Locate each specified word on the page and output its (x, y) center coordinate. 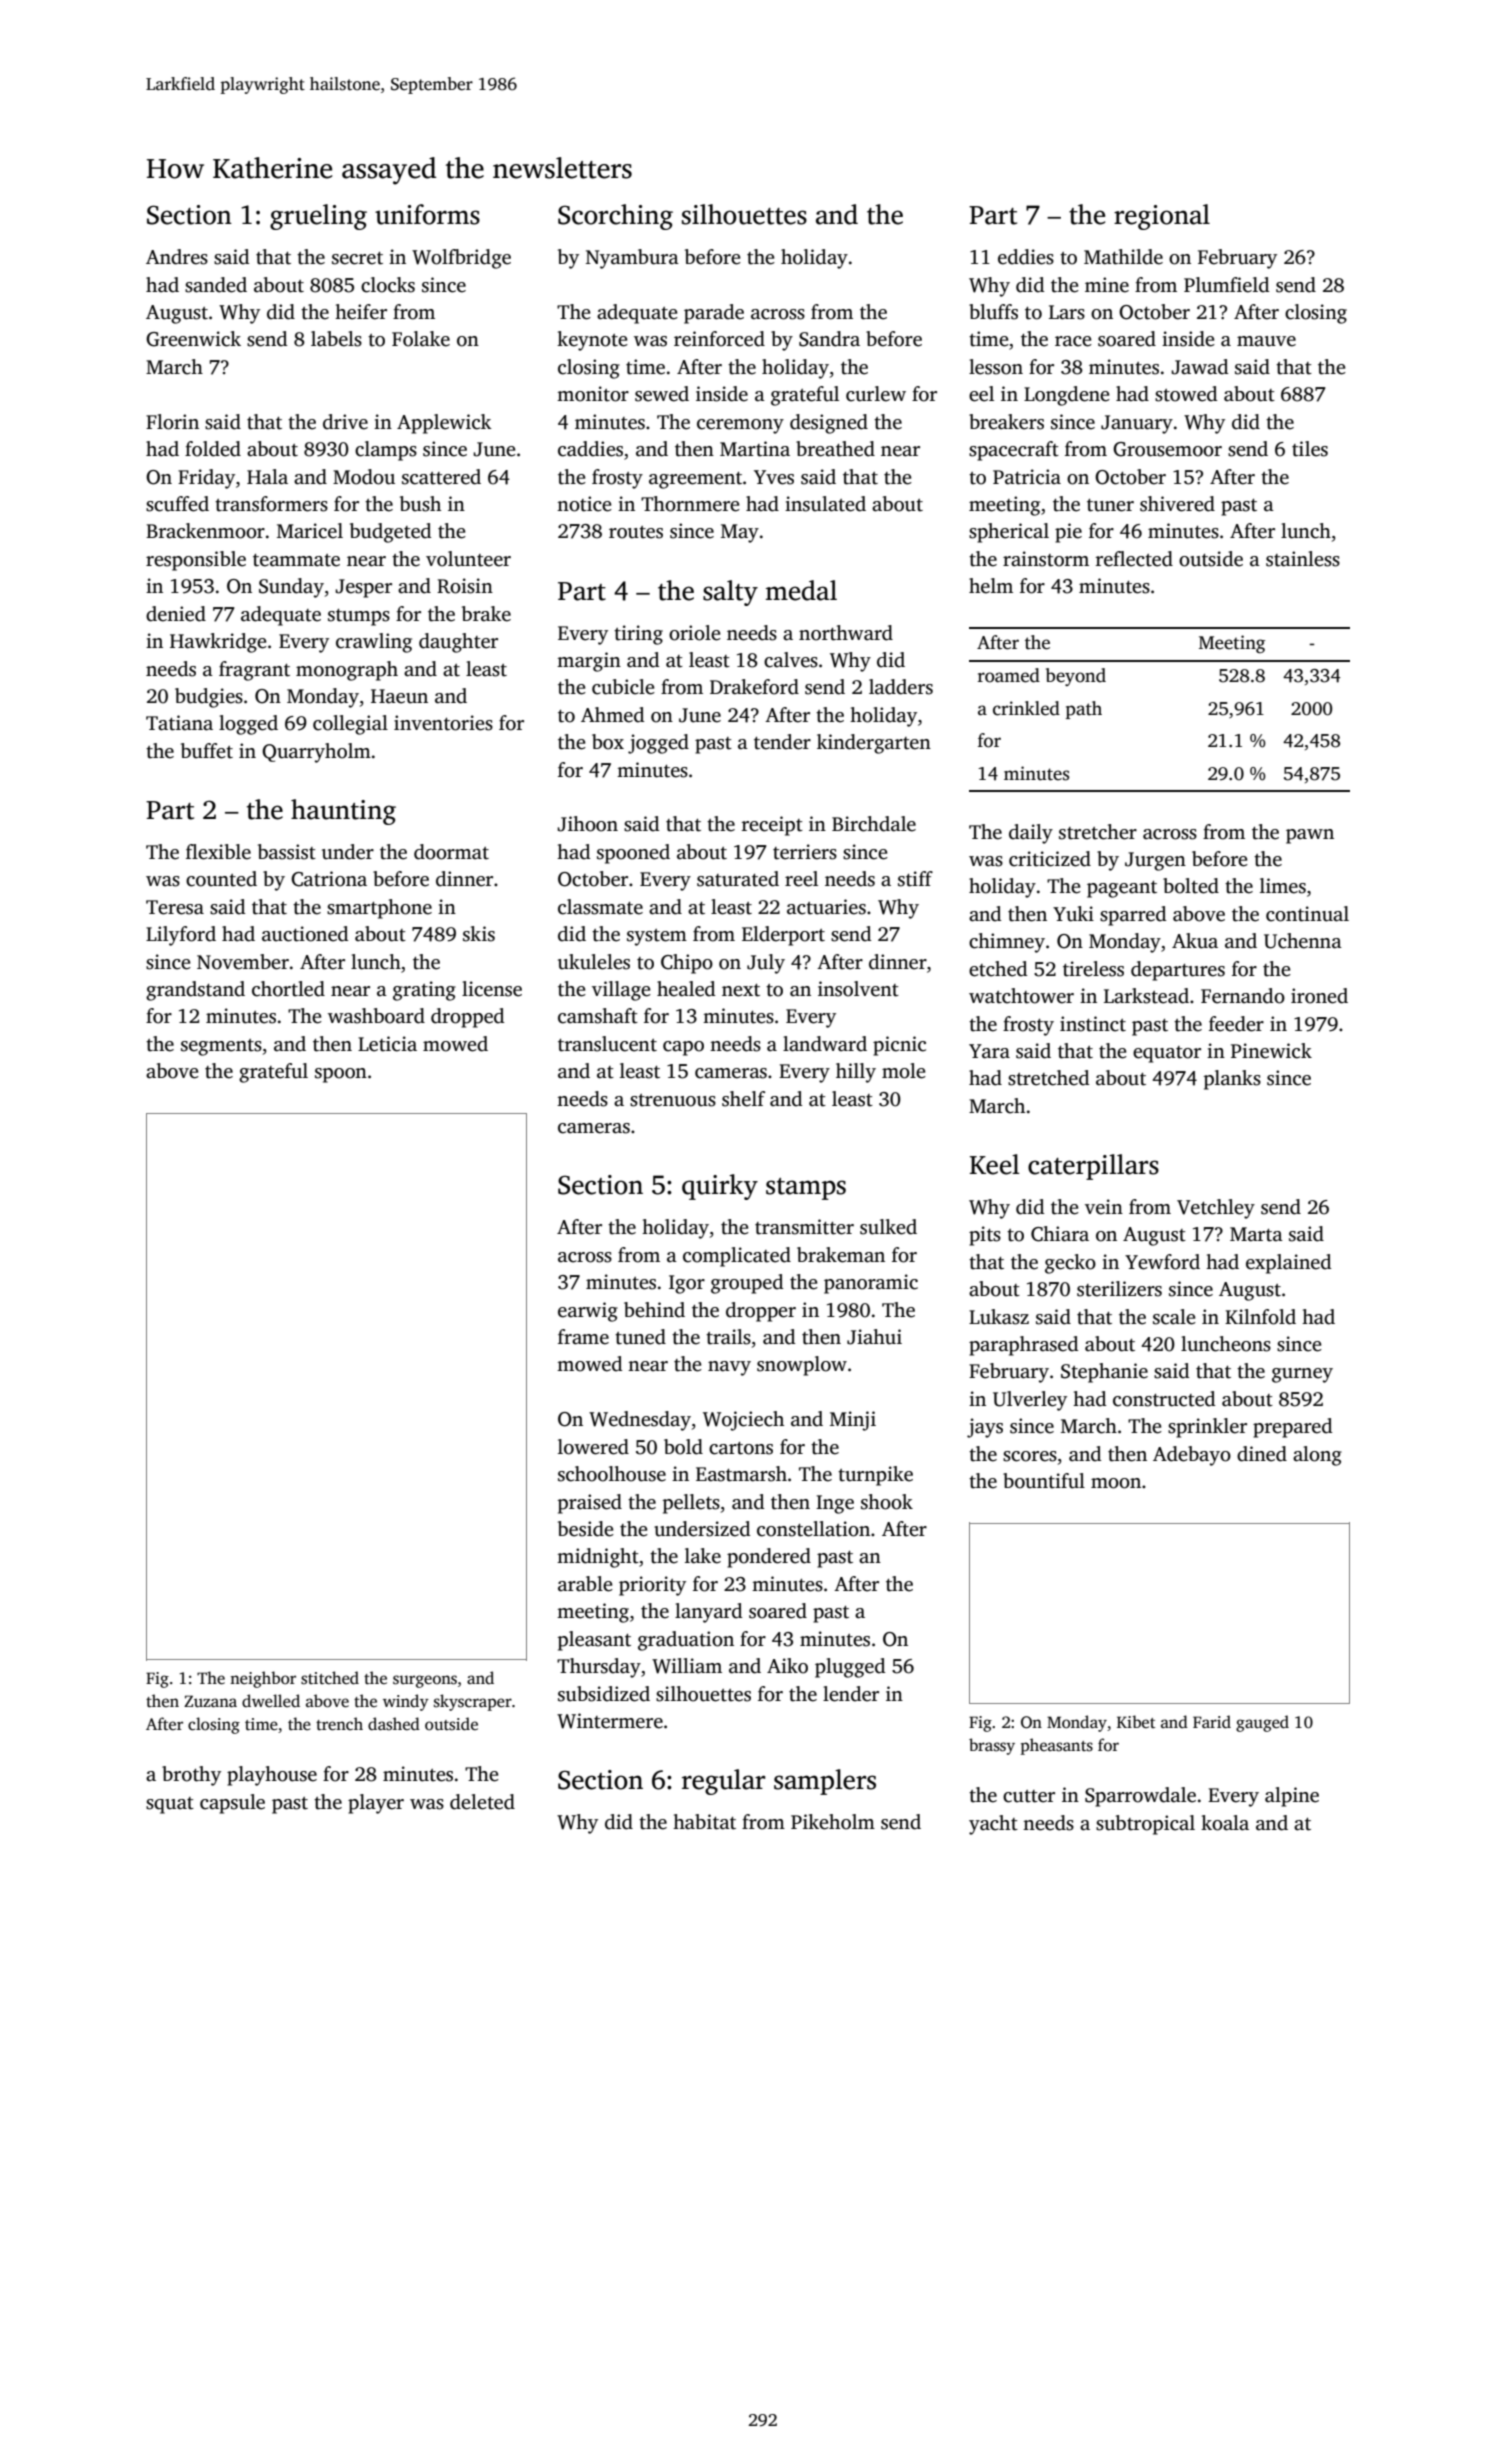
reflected (1134, 559)
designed (829, 424)
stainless (1303, 559)
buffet (207, 751)
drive (345, 422)
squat (170, 1805)
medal (801, 590)
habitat (704, 1822)
